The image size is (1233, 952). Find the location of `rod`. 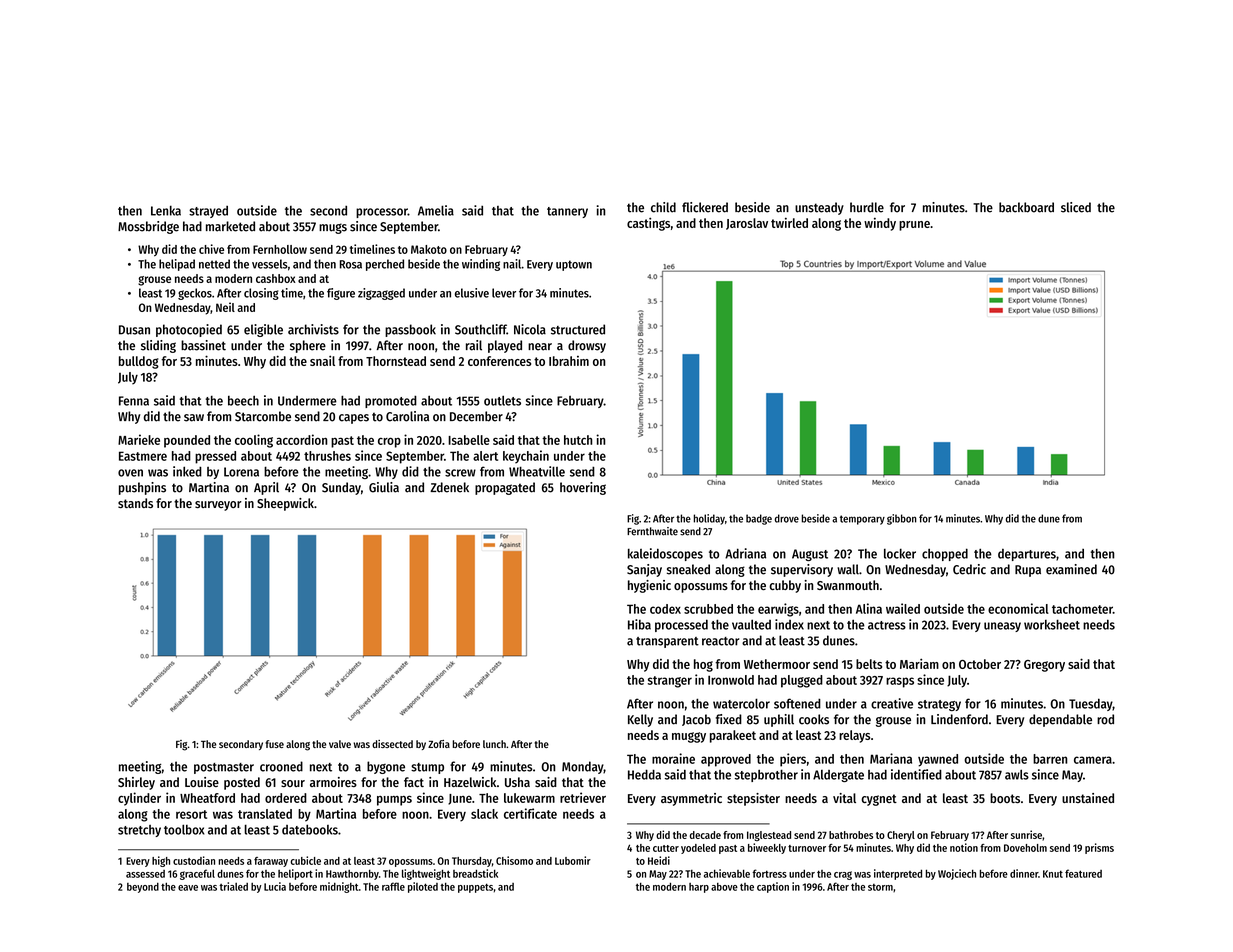

rod is located at coordinates (1105, 719).
